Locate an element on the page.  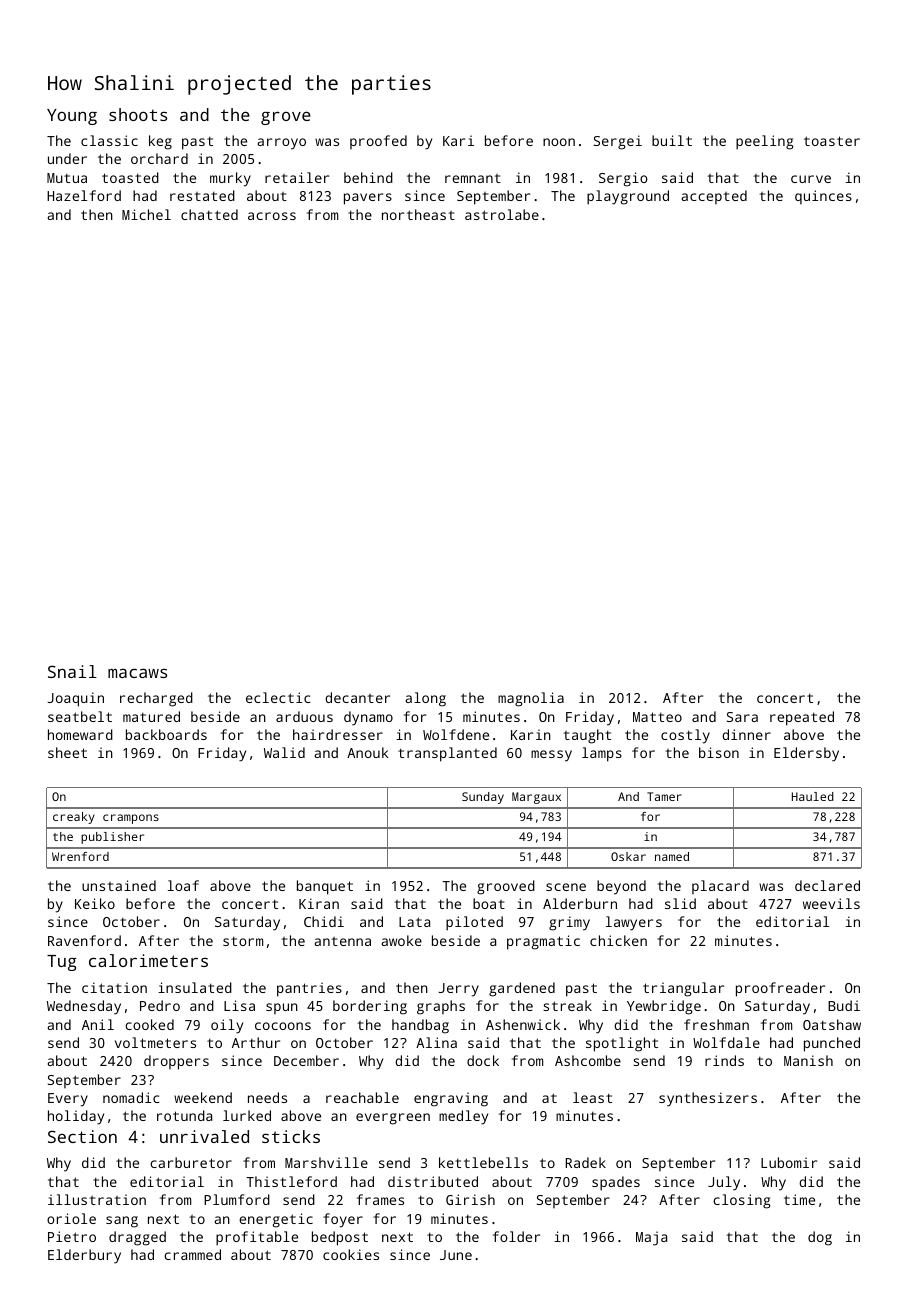
toasted is located at coordinates (130, 177).
